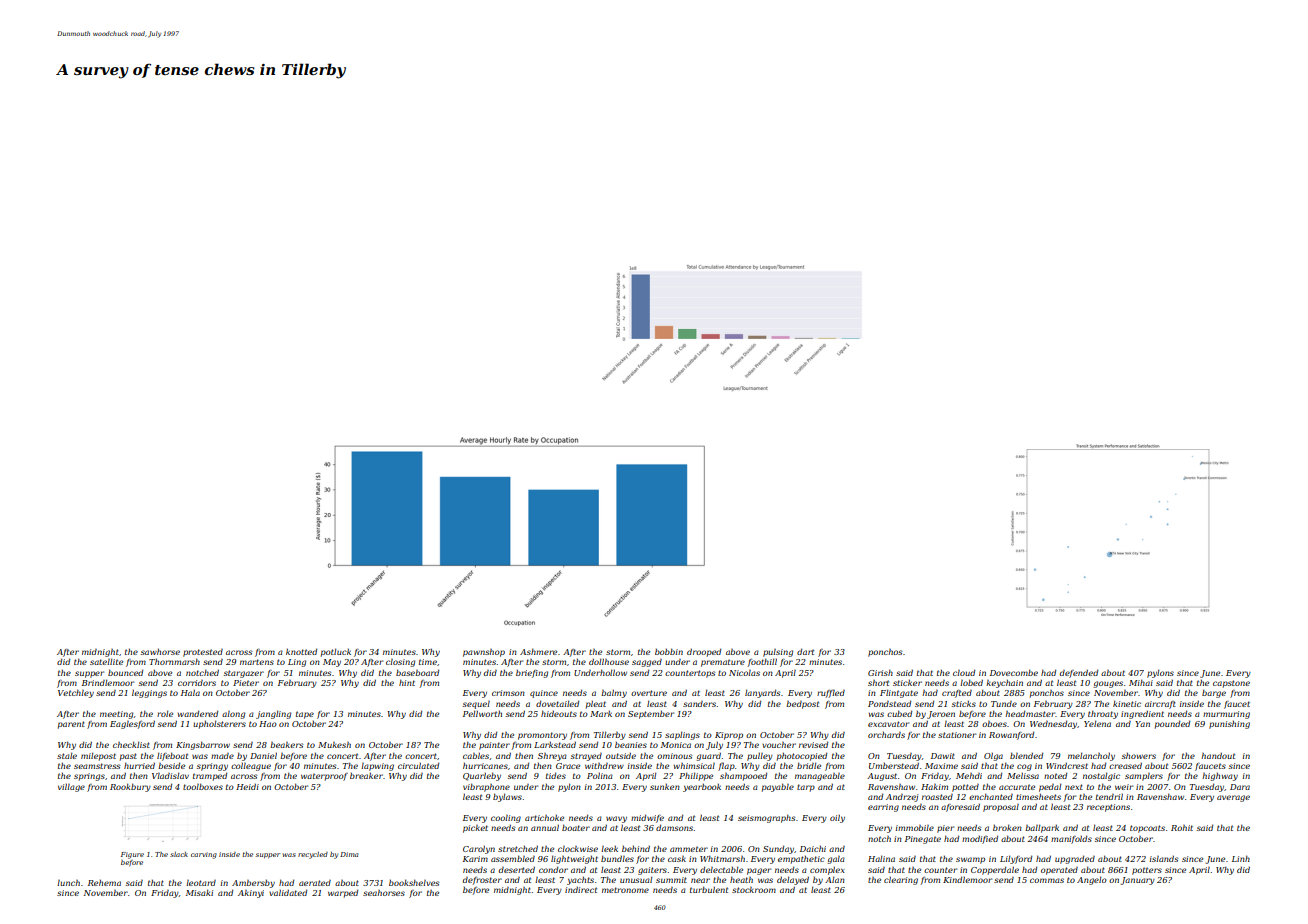 This screenshot has height=924, width=1308. I want to click on empathetic, so click(801, 860).
